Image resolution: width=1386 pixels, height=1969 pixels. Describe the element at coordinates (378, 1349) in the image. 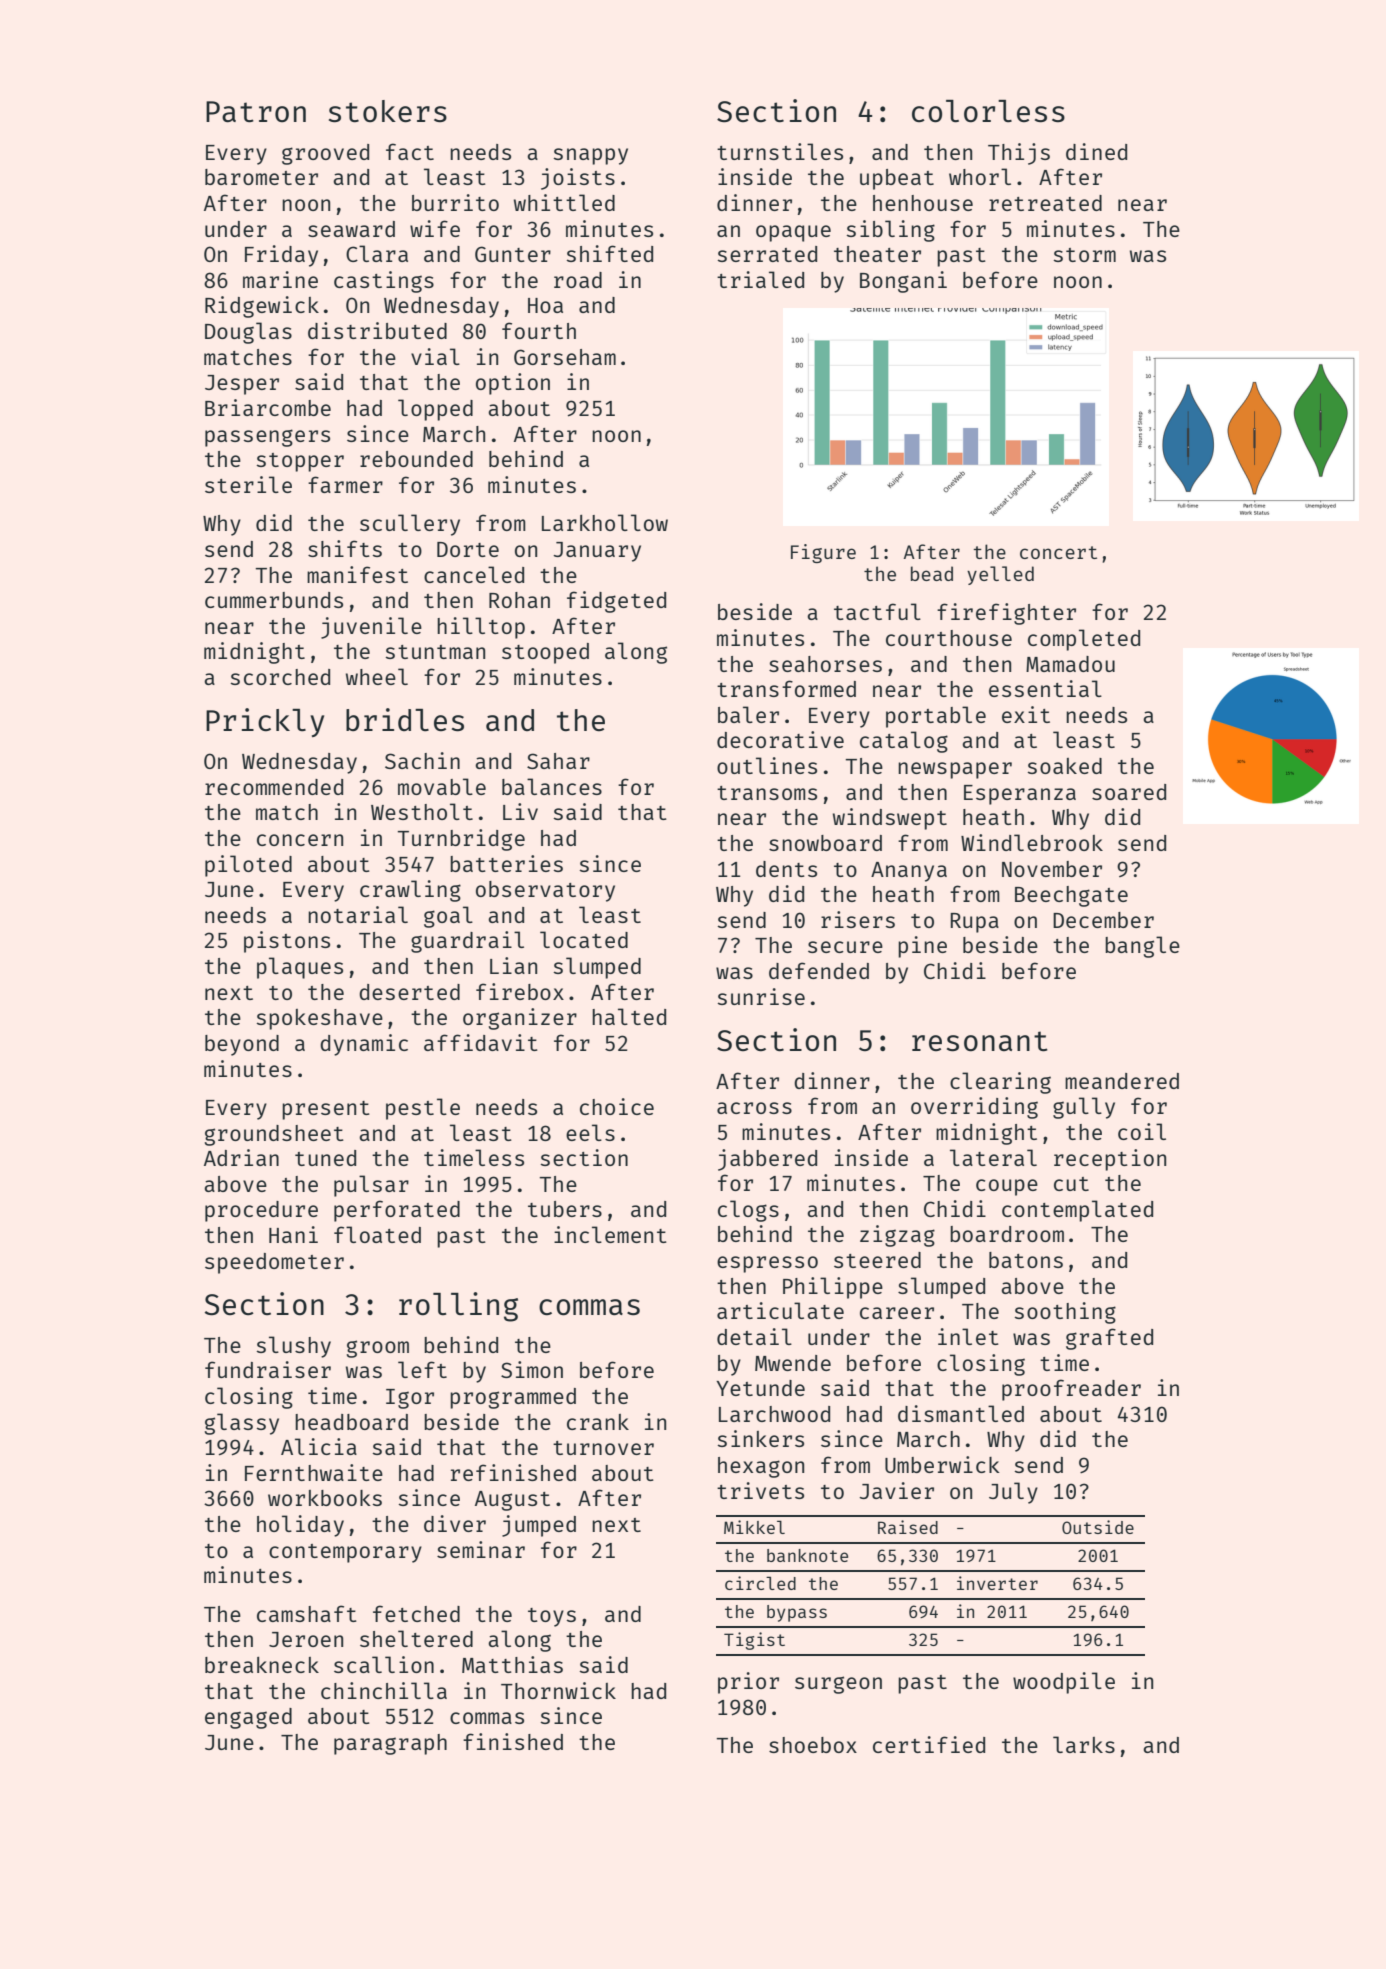

I see `groom` at that location.
